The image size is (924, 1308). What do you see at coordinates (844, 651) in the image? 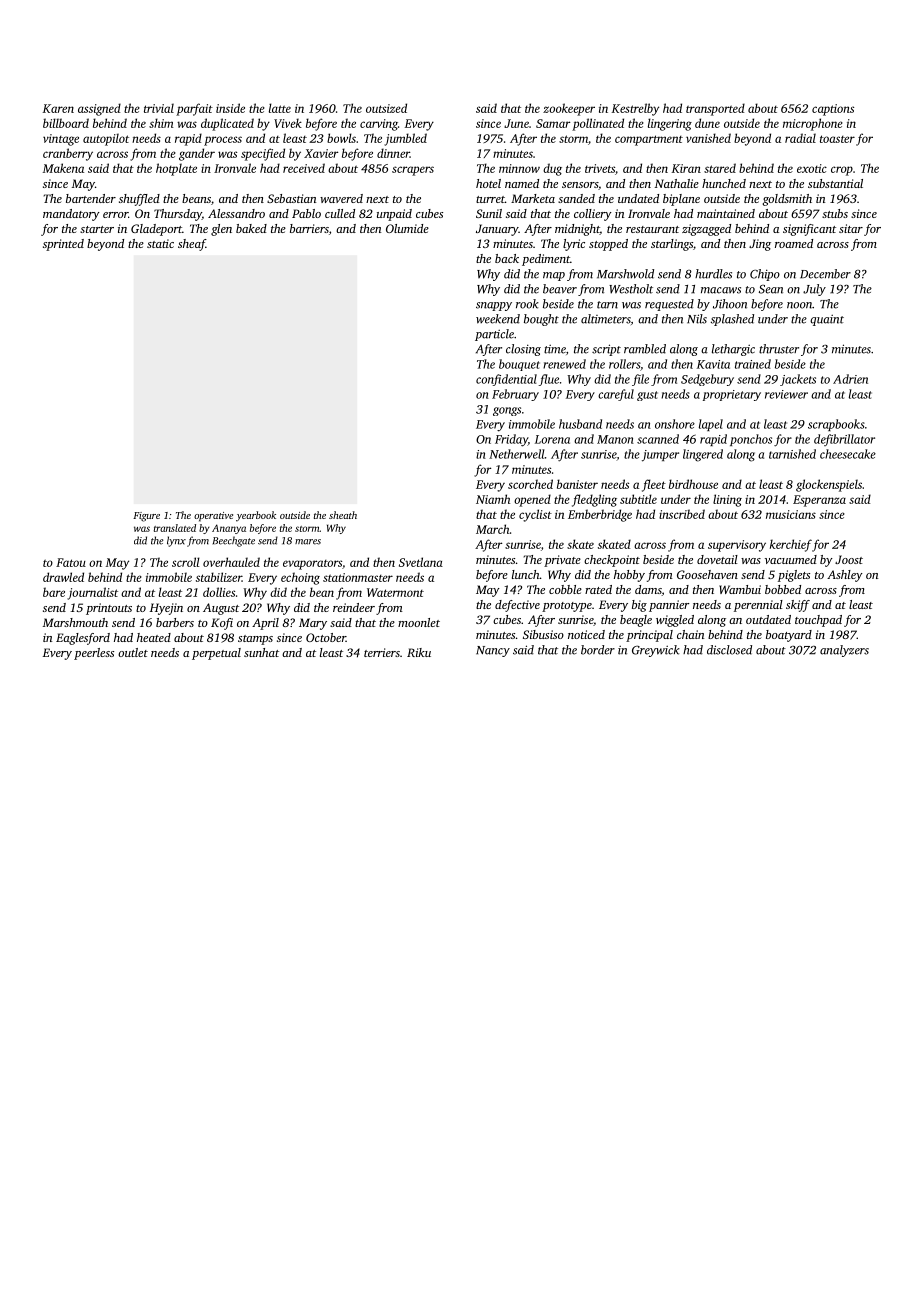
I see `analyzers` at bounding box center [844, 651].
